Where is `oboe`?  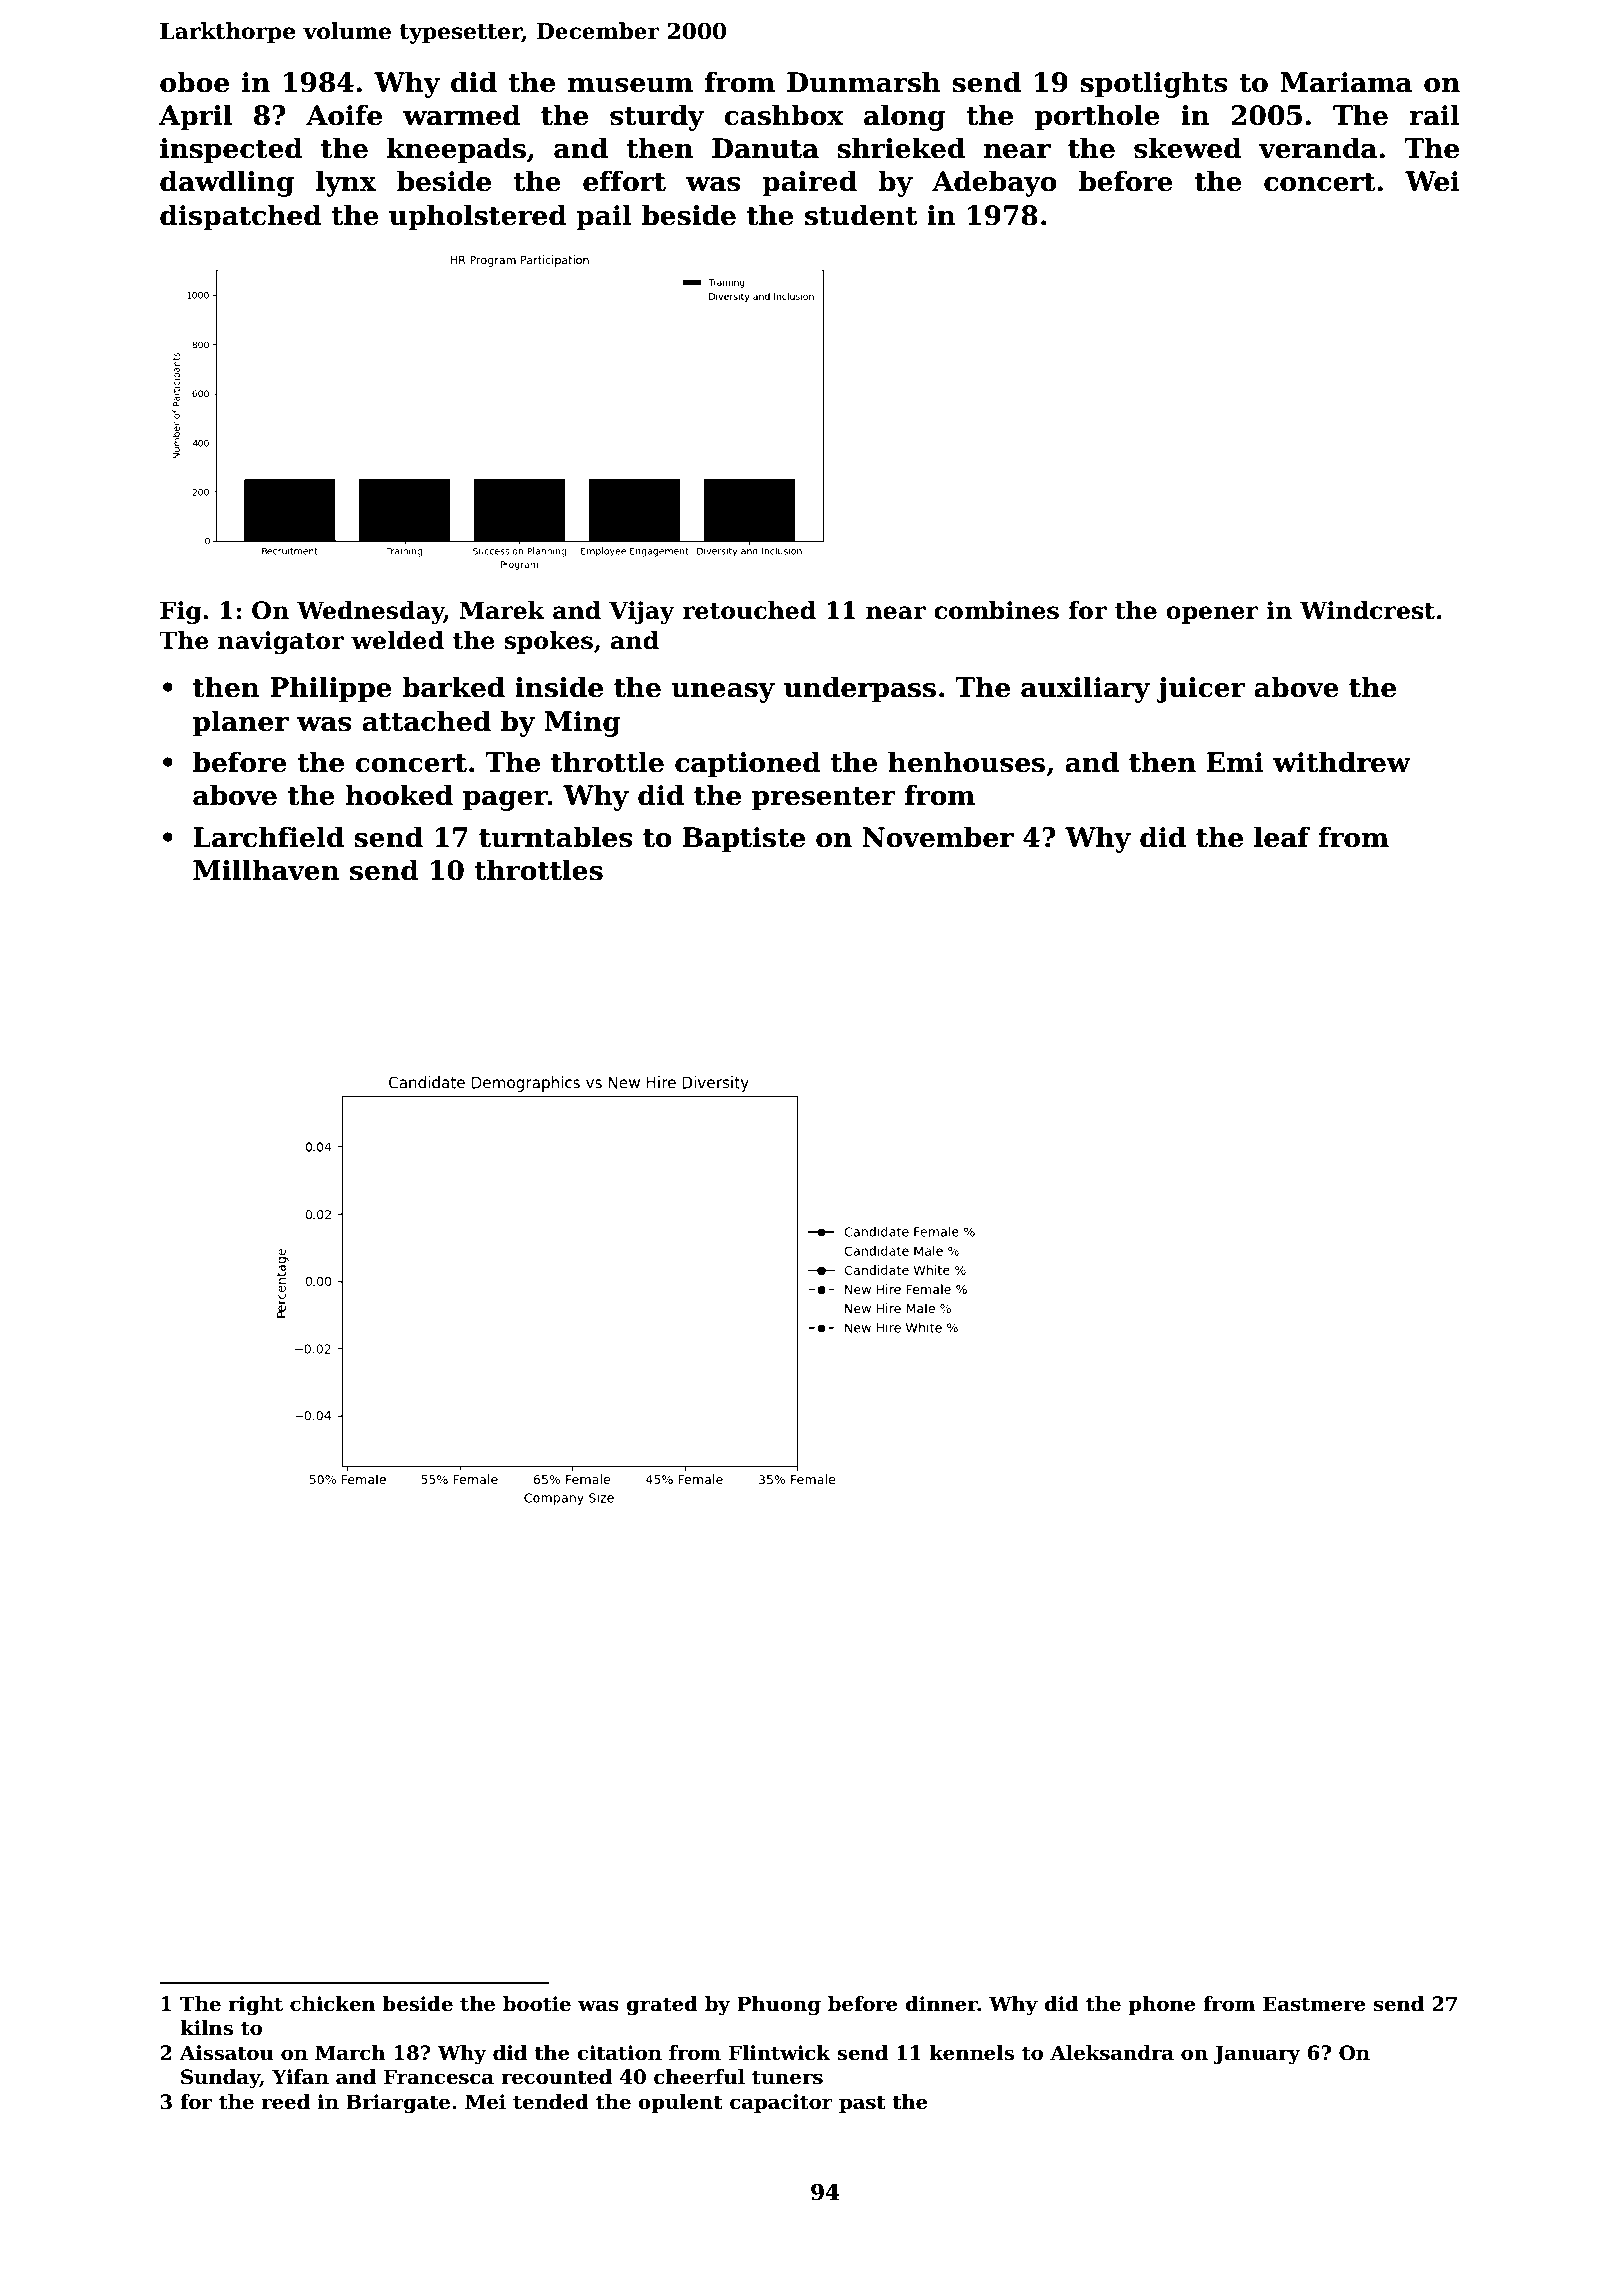
oboe is located at coordinates (194, 82).
